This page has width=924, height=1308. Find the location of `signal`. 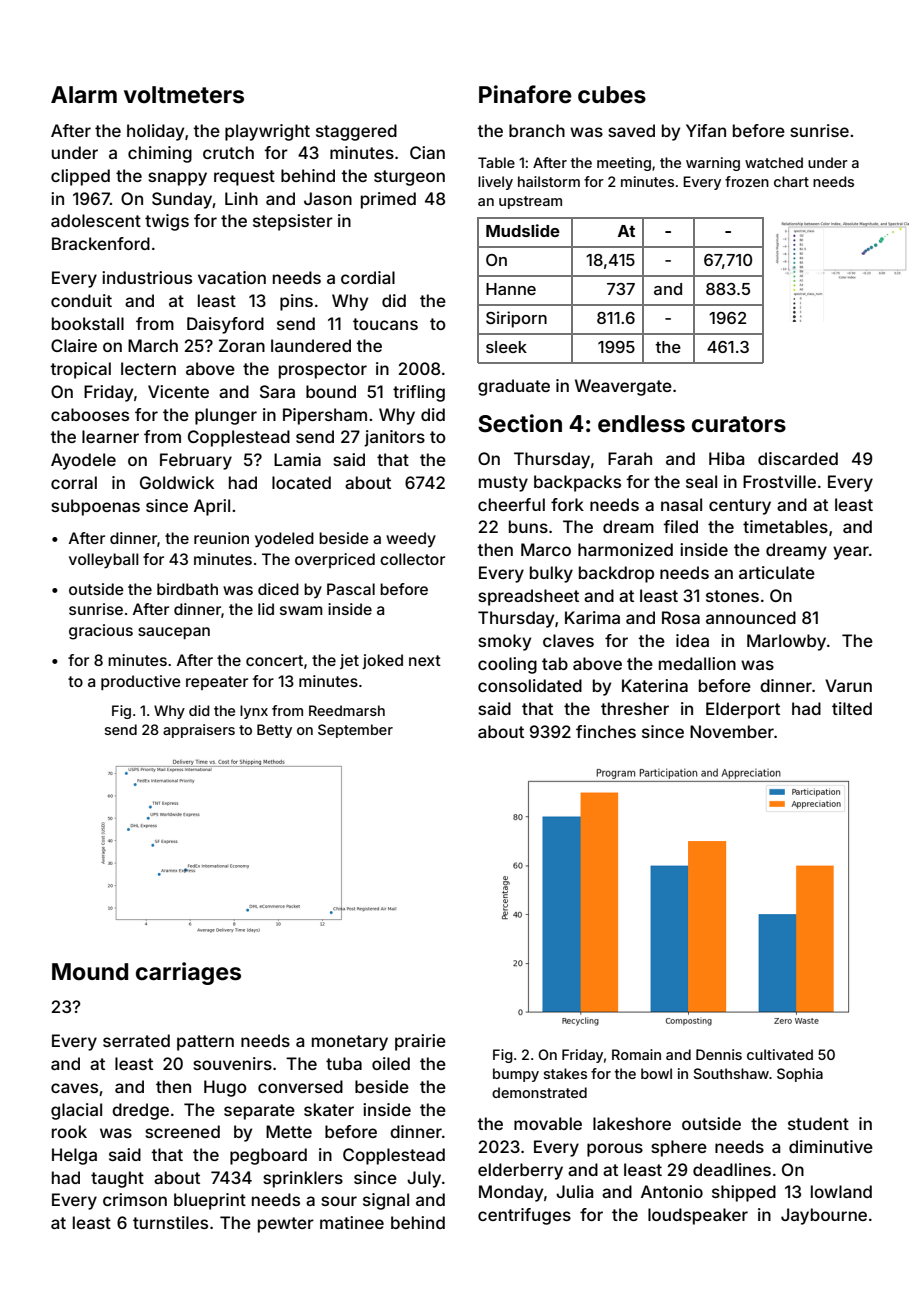

signal is located at coordinates (386, 1201).
